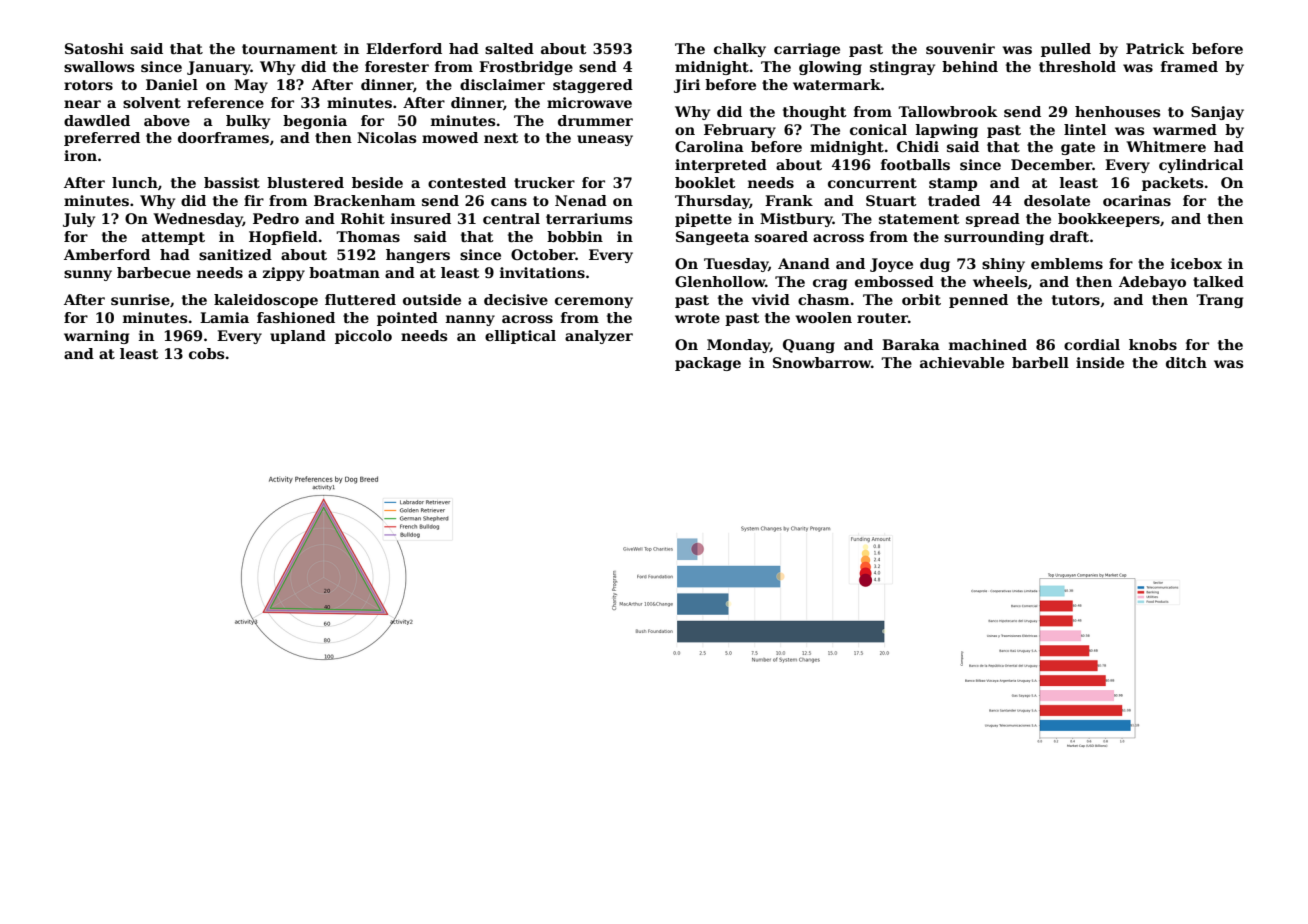 This screenshot has width=1308, height=924. I want to click on interpreted, so click(721, 166).
